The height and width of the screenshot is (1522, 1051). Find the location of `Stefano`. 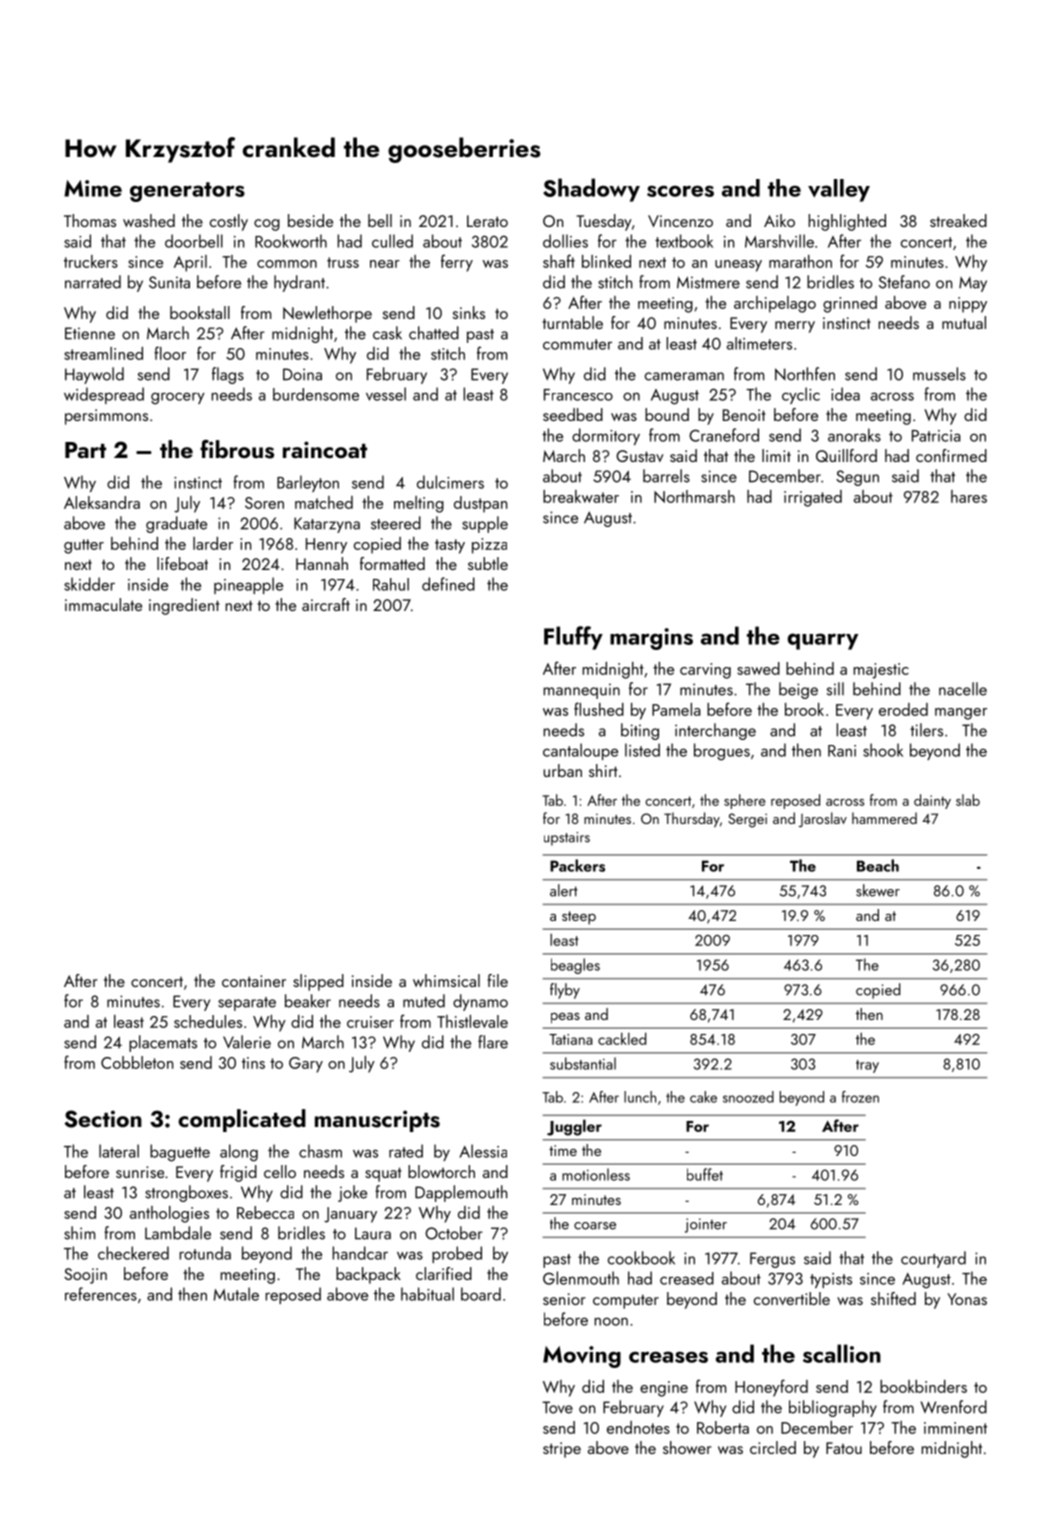

Stefano is located at coordinates (904, 282).
